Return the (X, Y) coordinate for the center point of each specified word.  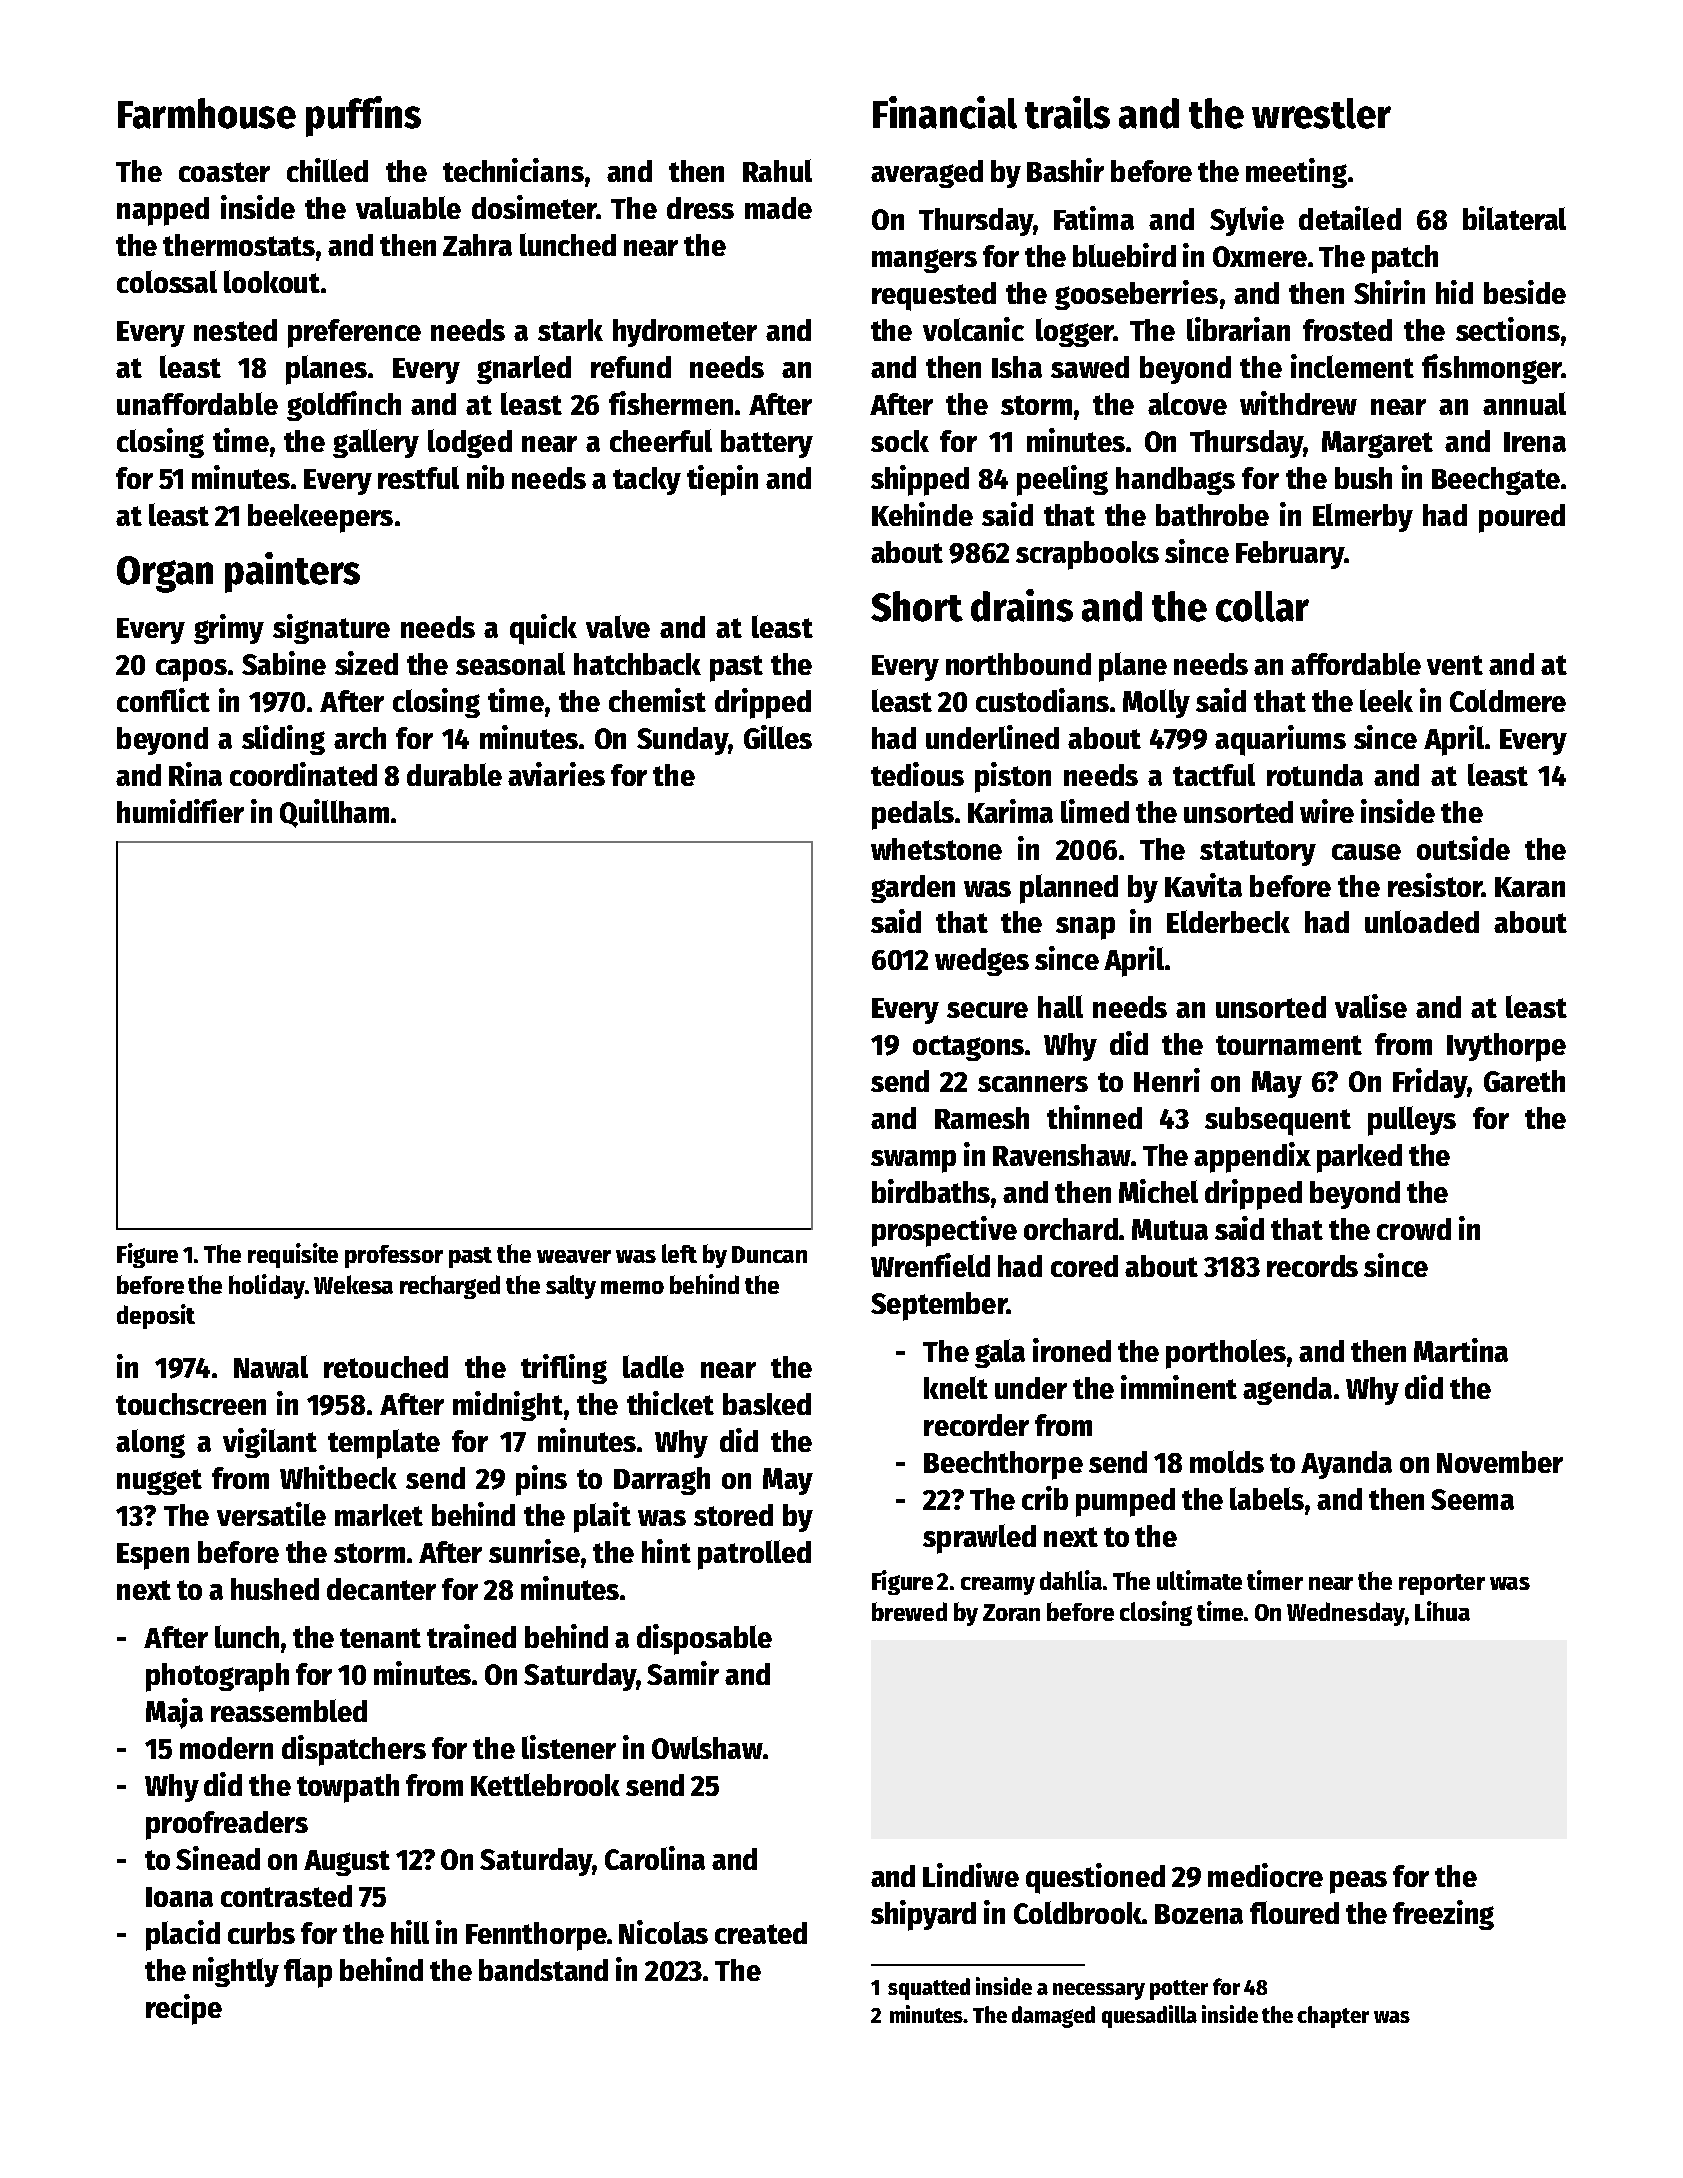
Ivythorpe (1506, 1047)
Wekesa (353, 1284)
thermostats (239, 245)
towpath (348, 1788)
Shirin (1389, 292)
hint (666, 1551)
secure (987, 1010)
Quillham (334, 813)
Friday (1430, 1083)
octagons (968, 1048)
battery (767, 444)
